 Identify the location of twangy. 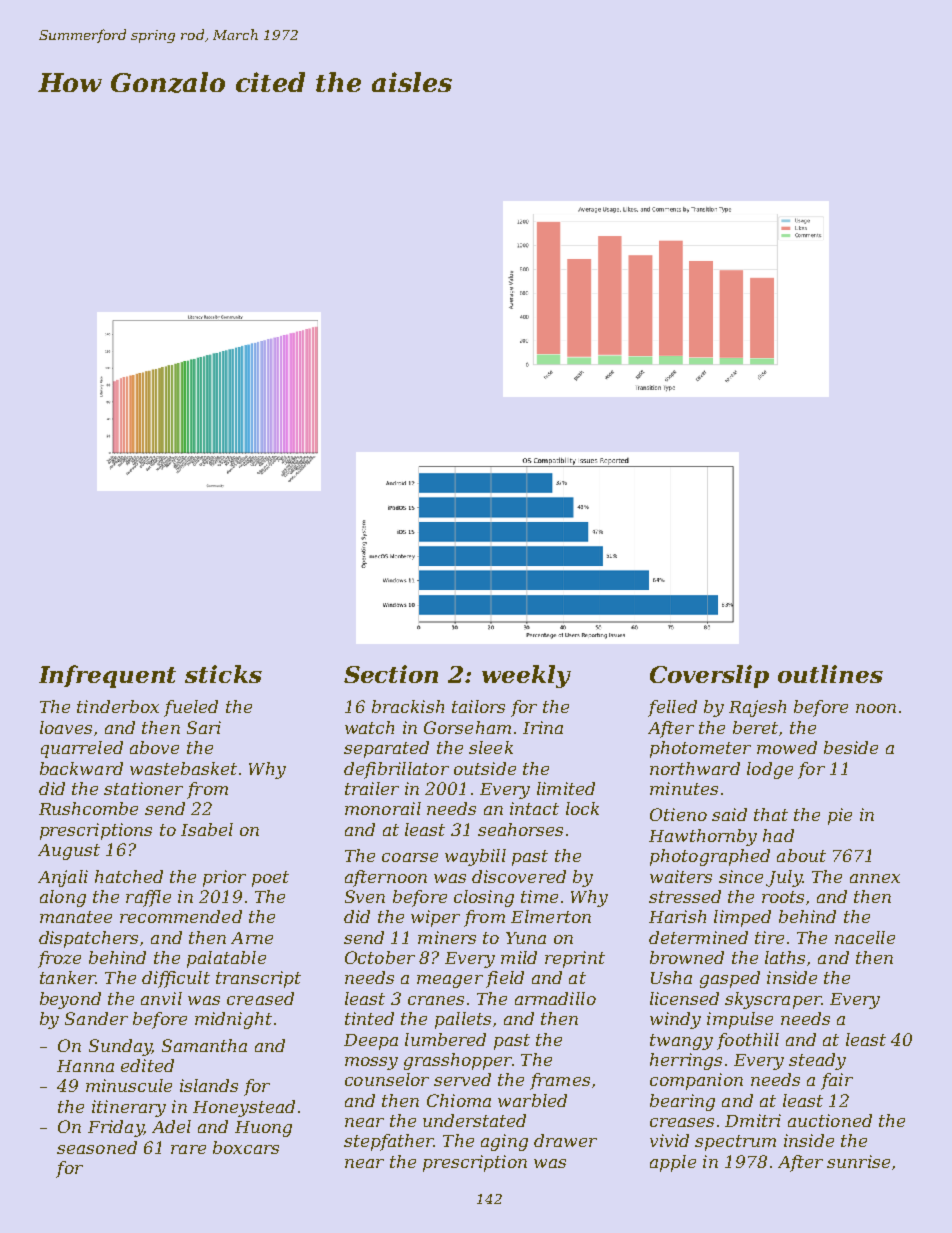
(681, 1042).
